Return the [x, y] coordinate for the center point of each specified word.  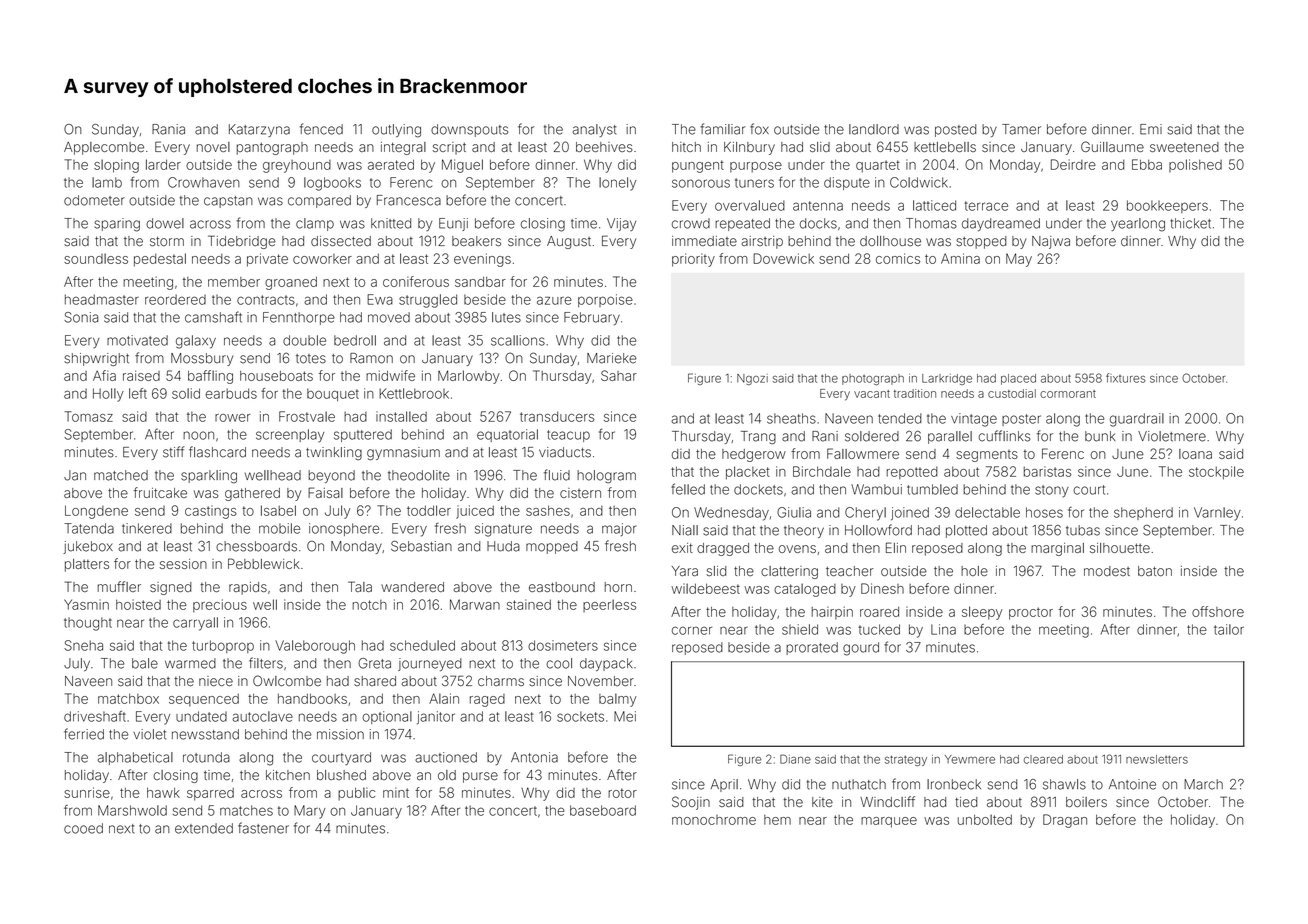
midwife [390, 375]
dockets [758, 489]
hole [974, 571]
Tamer [1021, 129]
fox [759, 129]
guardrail [1137, 420]
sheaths [791, 418]
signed [171, 588]
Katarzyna [259, 130]
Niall [685, 530]
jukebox [88, 547]
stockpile [1216, 473]
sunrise [87, 792]
